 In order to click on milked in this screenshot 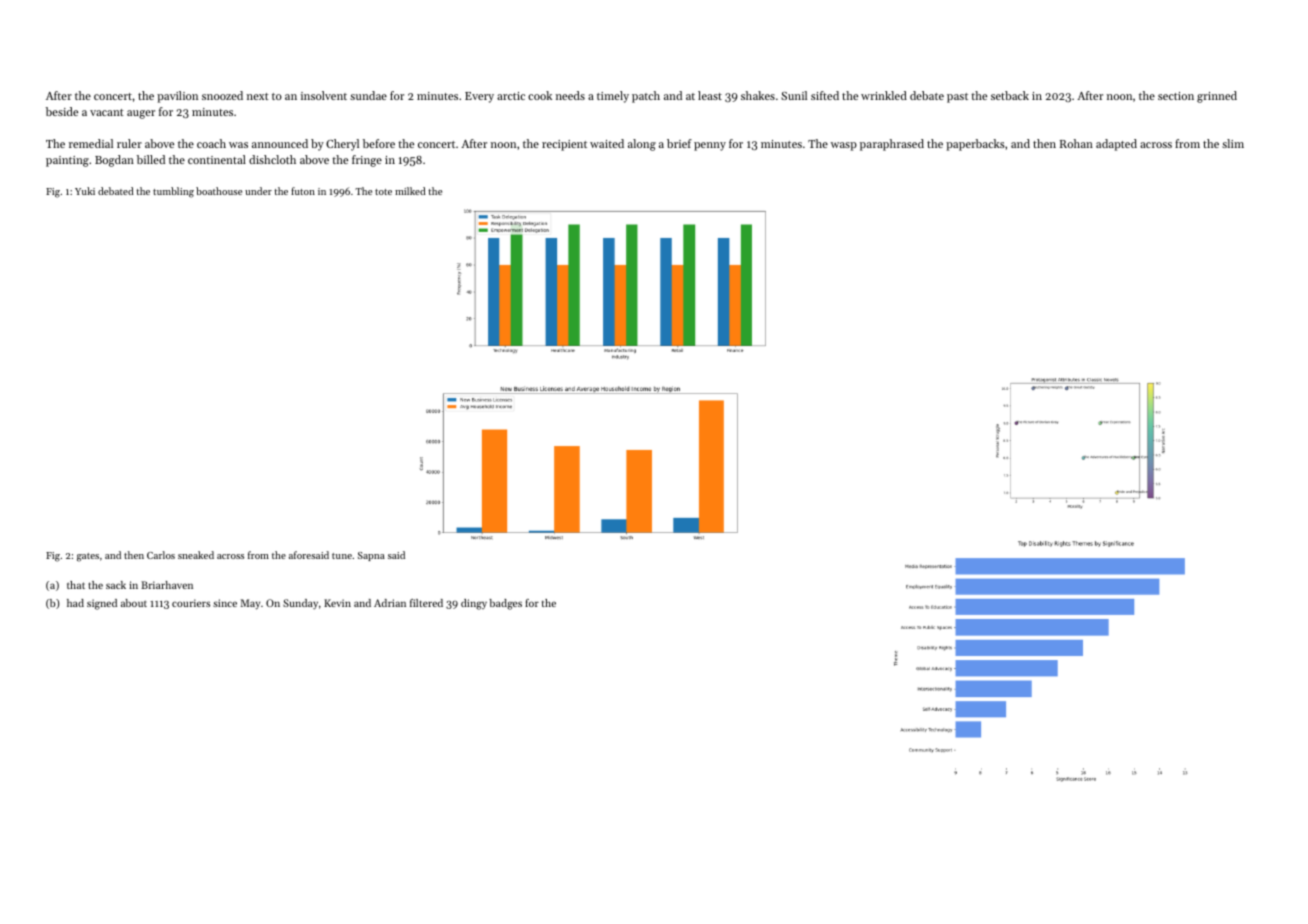, I will do `click(410, 191)`.
